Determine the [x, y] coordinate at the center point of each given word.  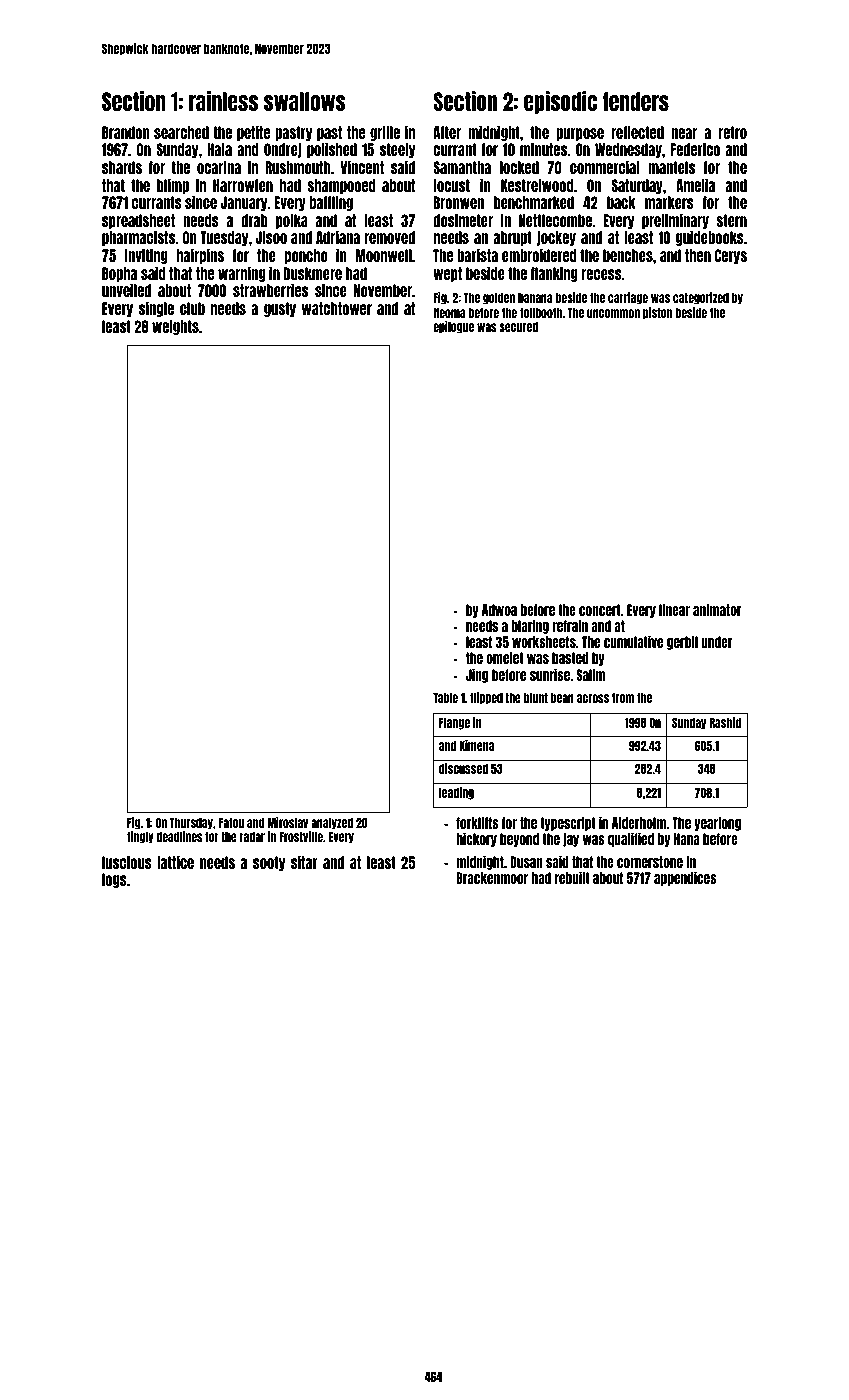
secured [518, 327]
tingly [140, 837]
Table [445, 698]
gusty [280, 309]
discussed [463, 768]
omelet [505, 658]
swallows [305, 101]
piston [657, 313]
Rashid [725, 722]
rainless [223, 101]
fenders [636, 101]
